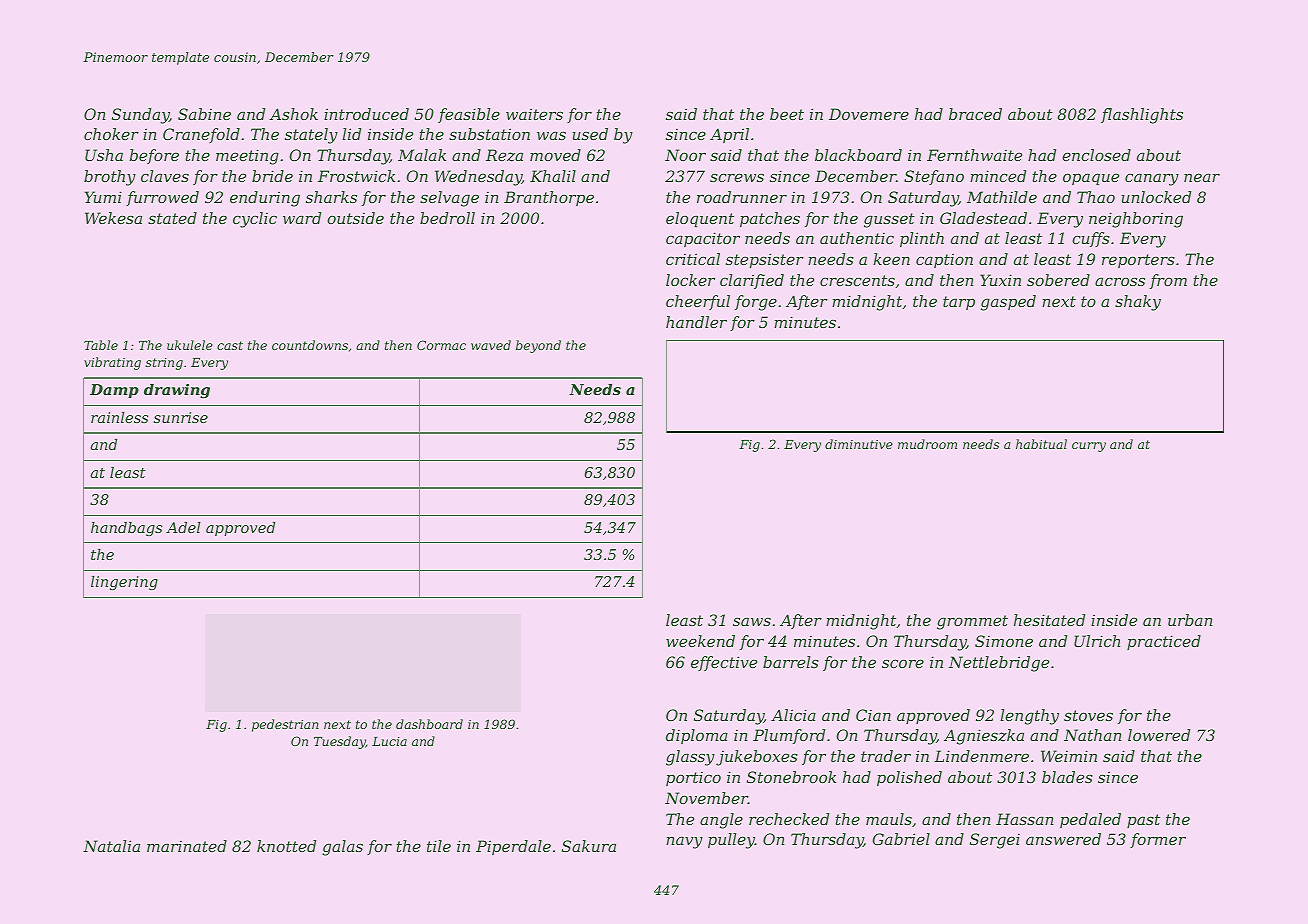  I want to click on handler, so click(696, 322).
